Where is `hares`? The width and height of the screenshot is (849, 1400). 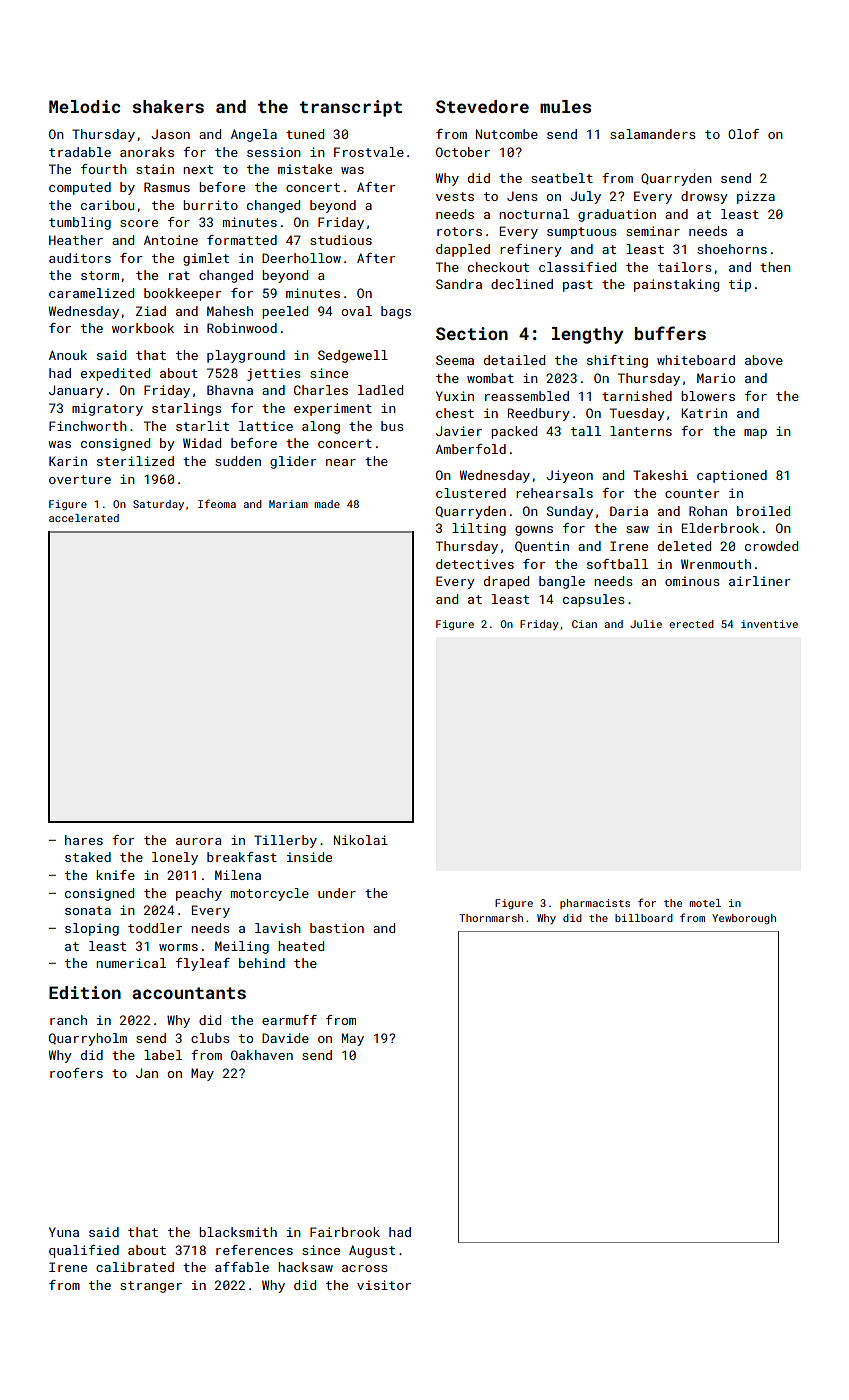
hares is located at coordinates (84, 840).
